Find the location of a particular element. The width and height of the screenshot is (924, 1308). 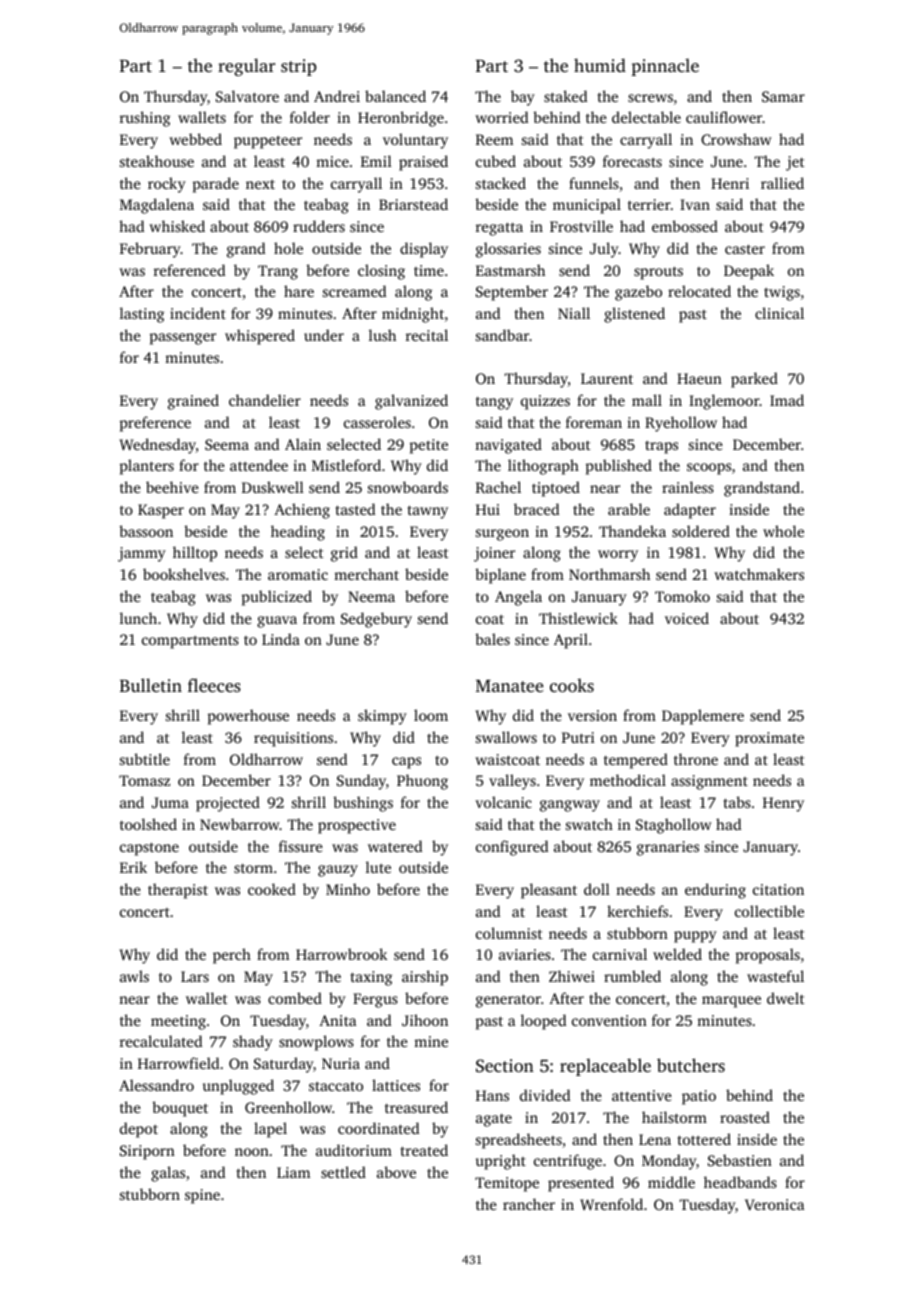

Bulletin is located at coordinates (151, 685).
